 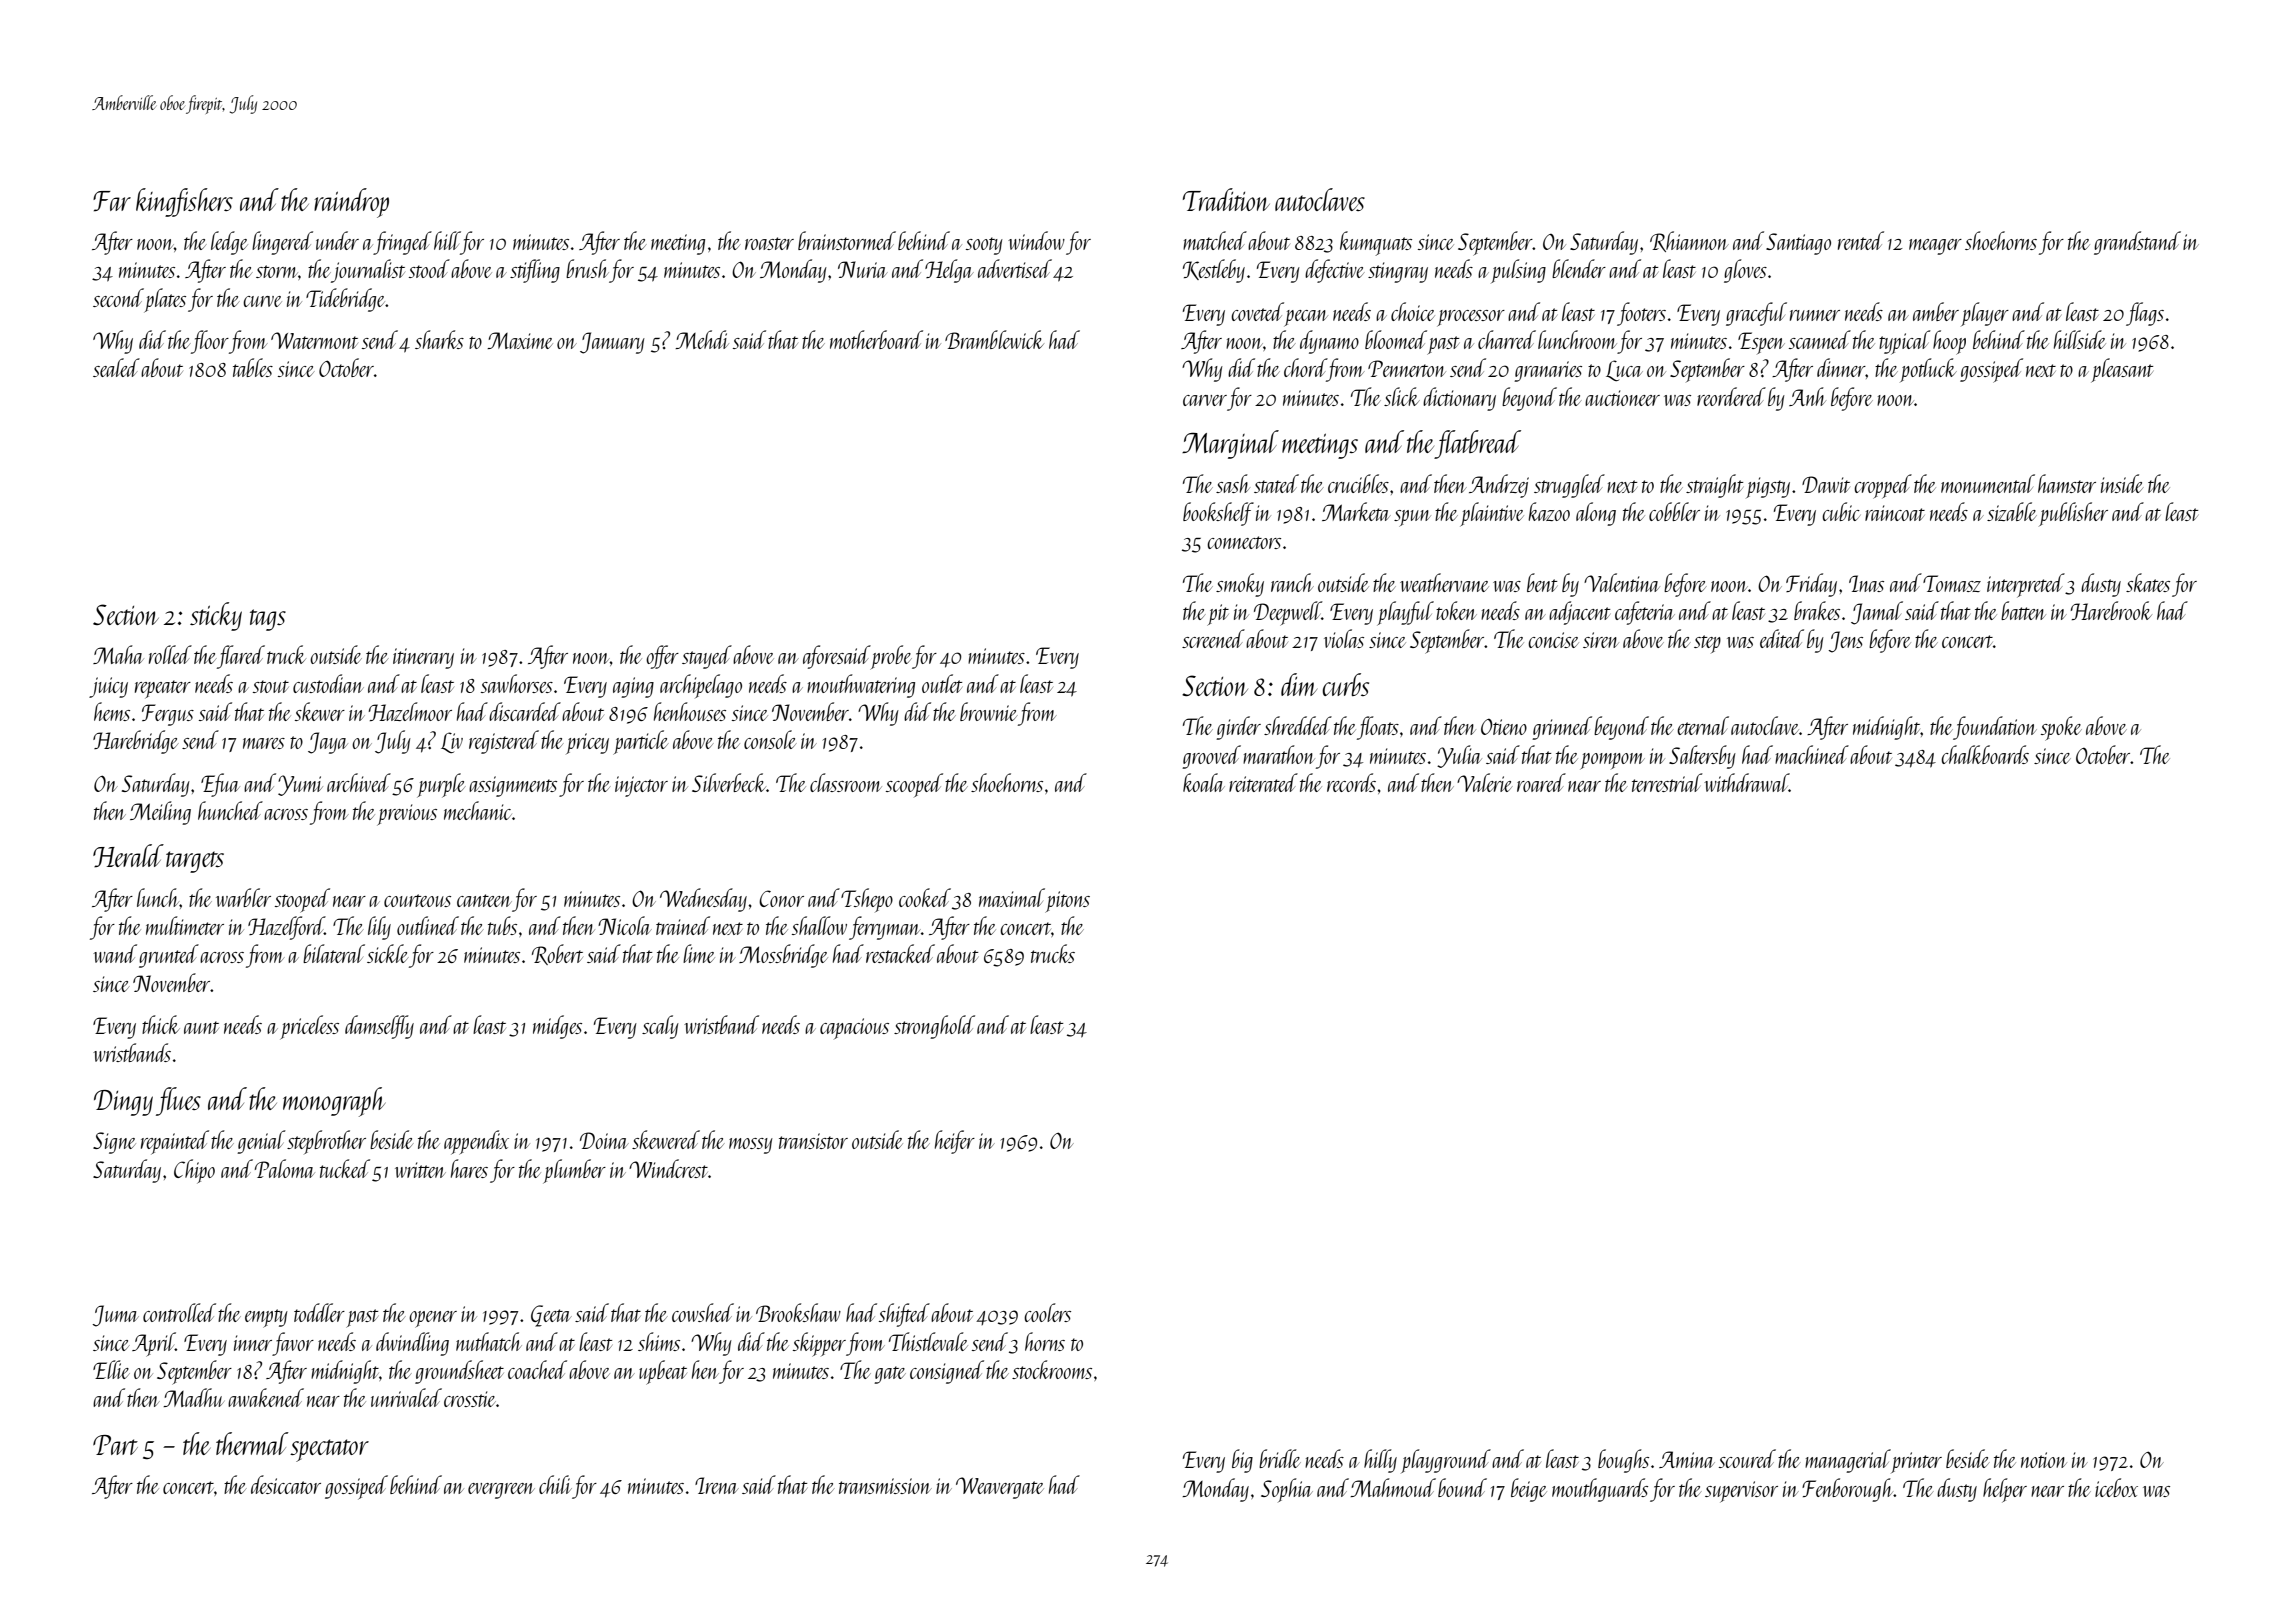 What do you see at coordinates (351, 203) in the page?
I see `raindrop` at bounding box center [351, 203].
